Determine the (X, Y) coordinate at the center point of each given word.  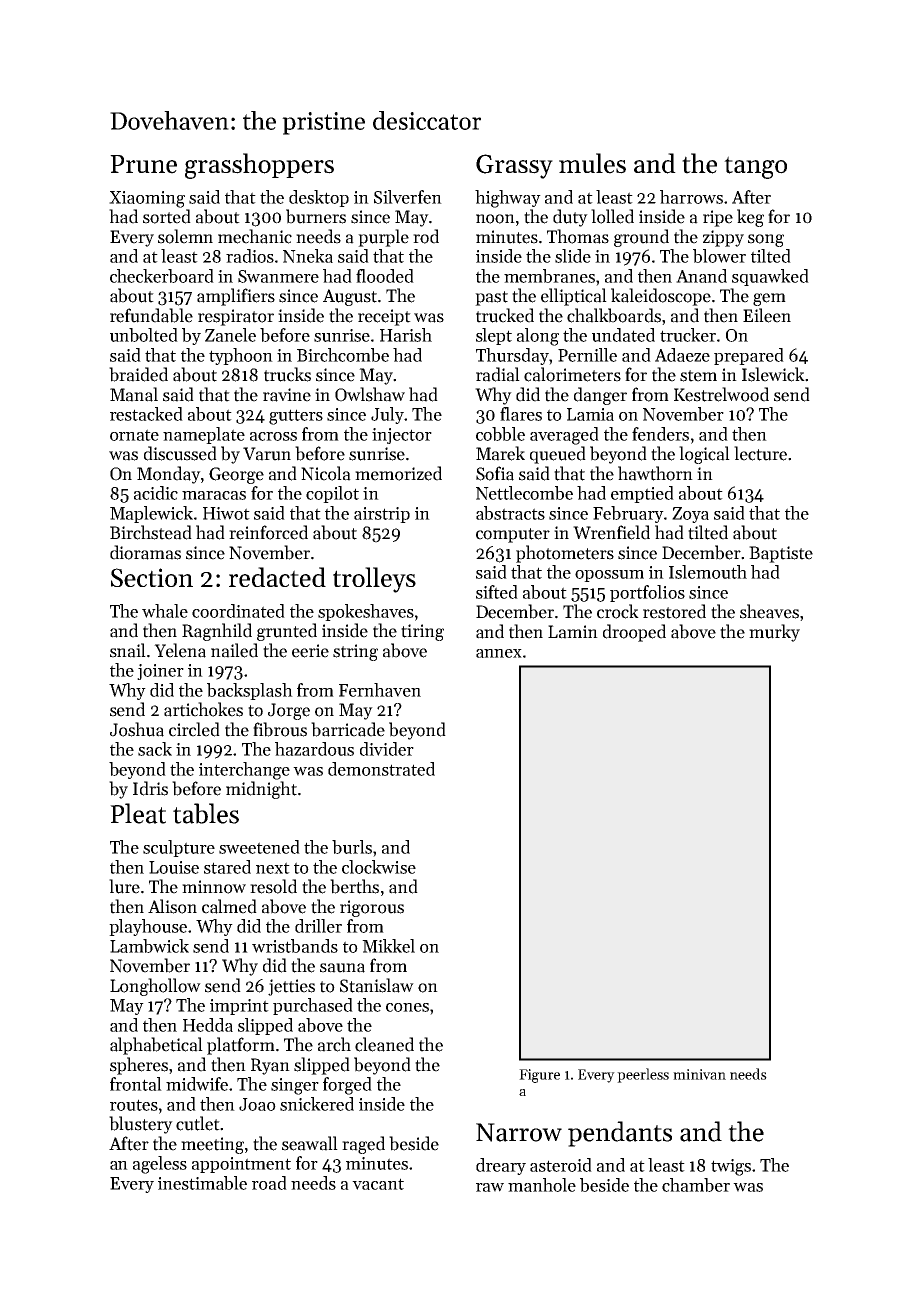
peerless (643, 1075)
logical (704, 455)
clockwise (379, 867)
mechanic (255, 236)
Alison (172, 906)
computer (513, 535)
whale (165, 611)
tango (755, 167)
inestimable (202, 1183)
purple (383, 238)
